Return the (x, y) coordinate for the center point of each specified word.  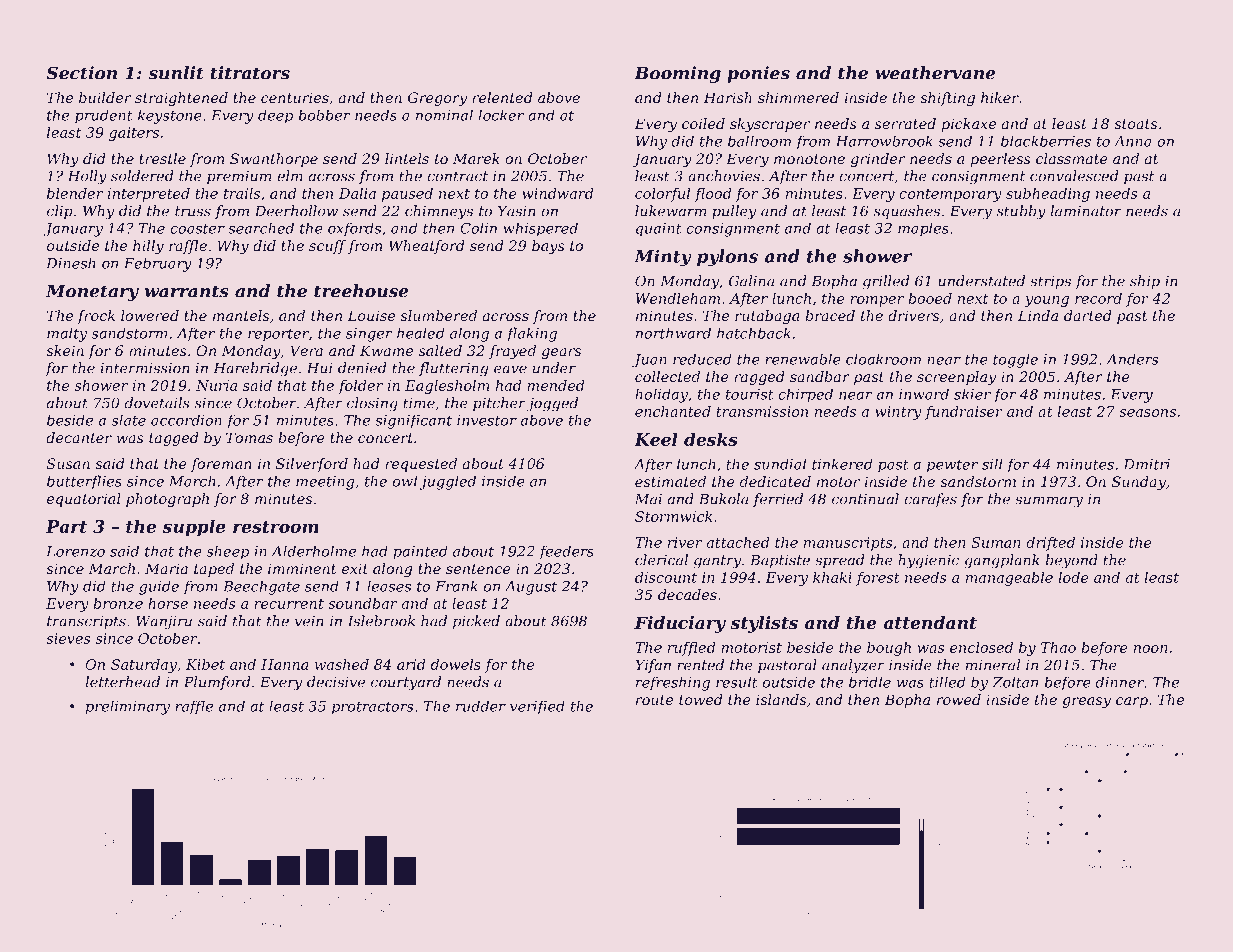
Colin (478, 228)
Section (81, 73)
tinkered (842, 464)
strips (1050, 282)
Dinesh (70, 263)
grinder (878, 160)
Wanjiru (164, 623)
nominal (444, 115)
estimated (670, 481)
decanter (79, 437)
